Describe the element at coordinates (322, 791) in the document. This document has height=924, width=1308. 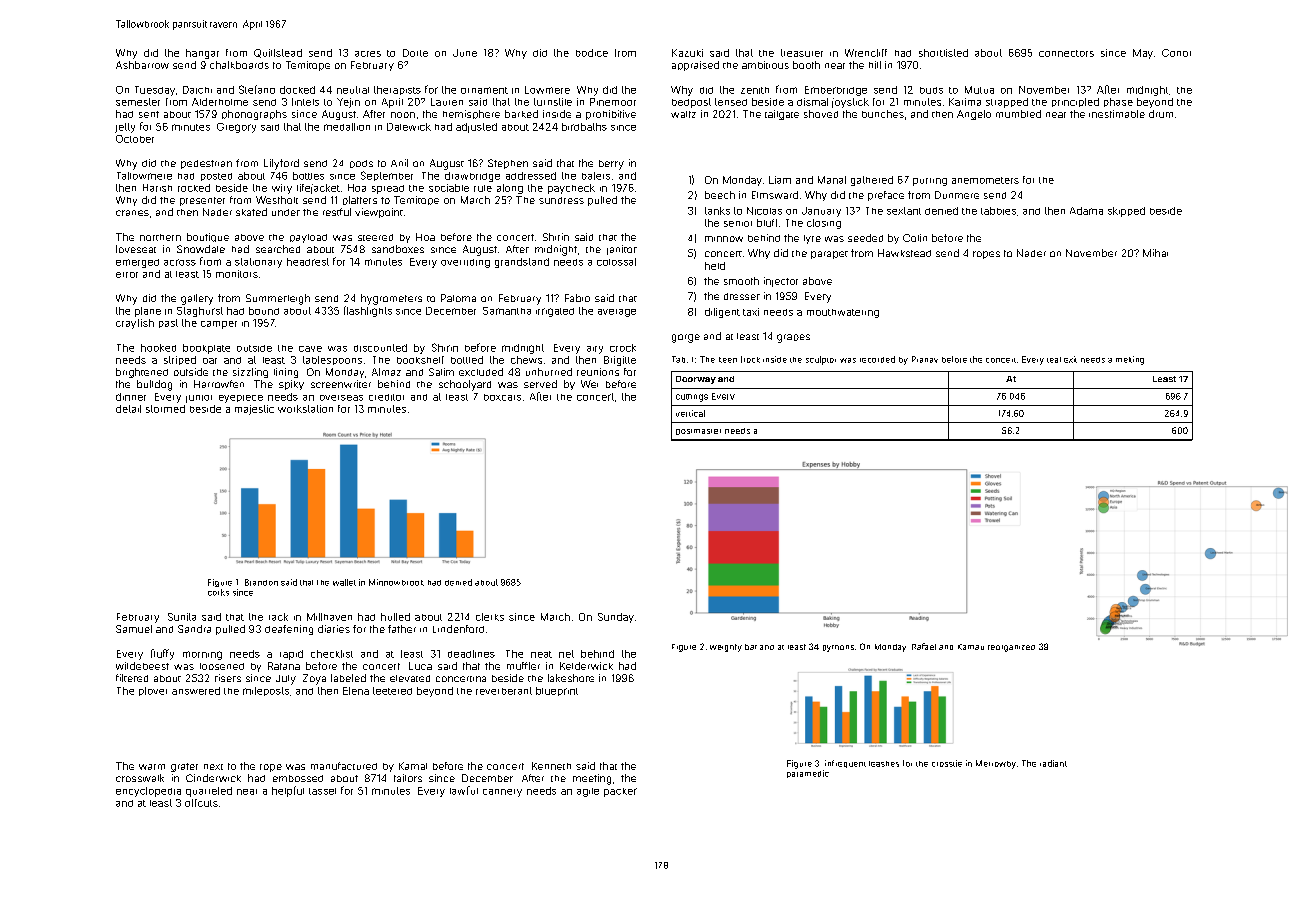
I see `tassel` at that location.
